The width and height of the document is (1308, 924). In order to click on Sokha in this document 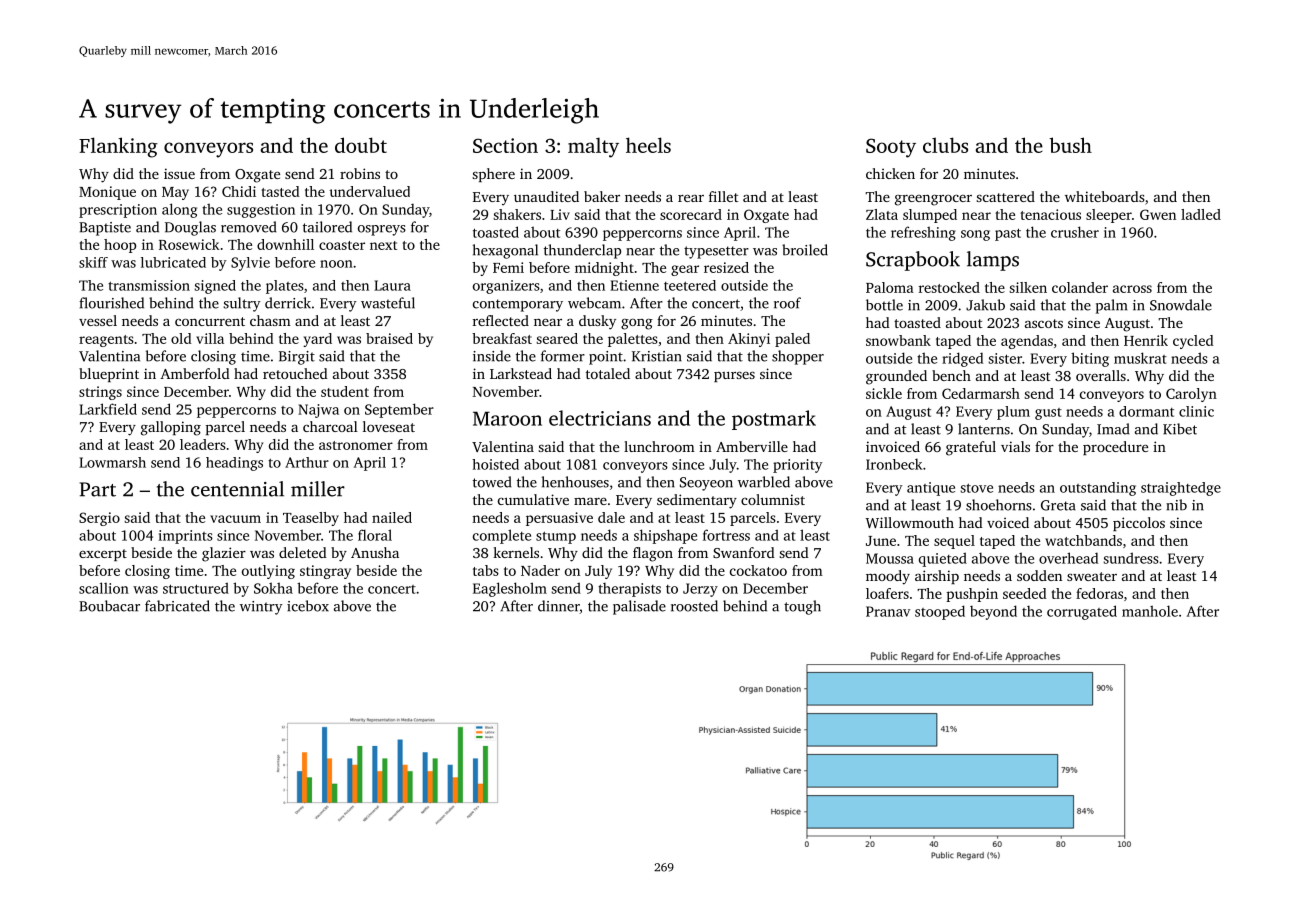, I will do `click(273, 588)`.
